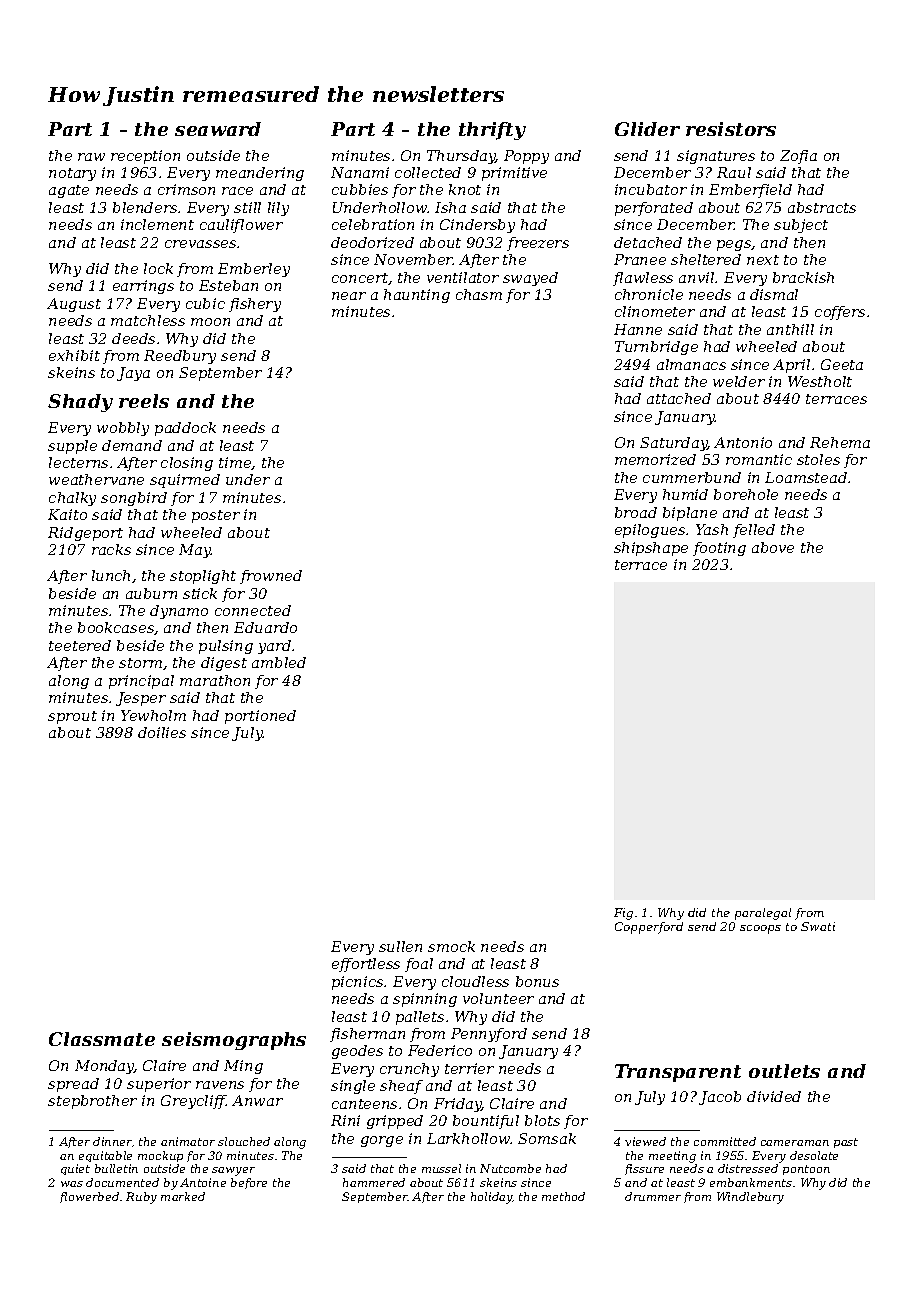 The image size is (924, 1308). I want to click on flowerbed, so click(89, 1197).
